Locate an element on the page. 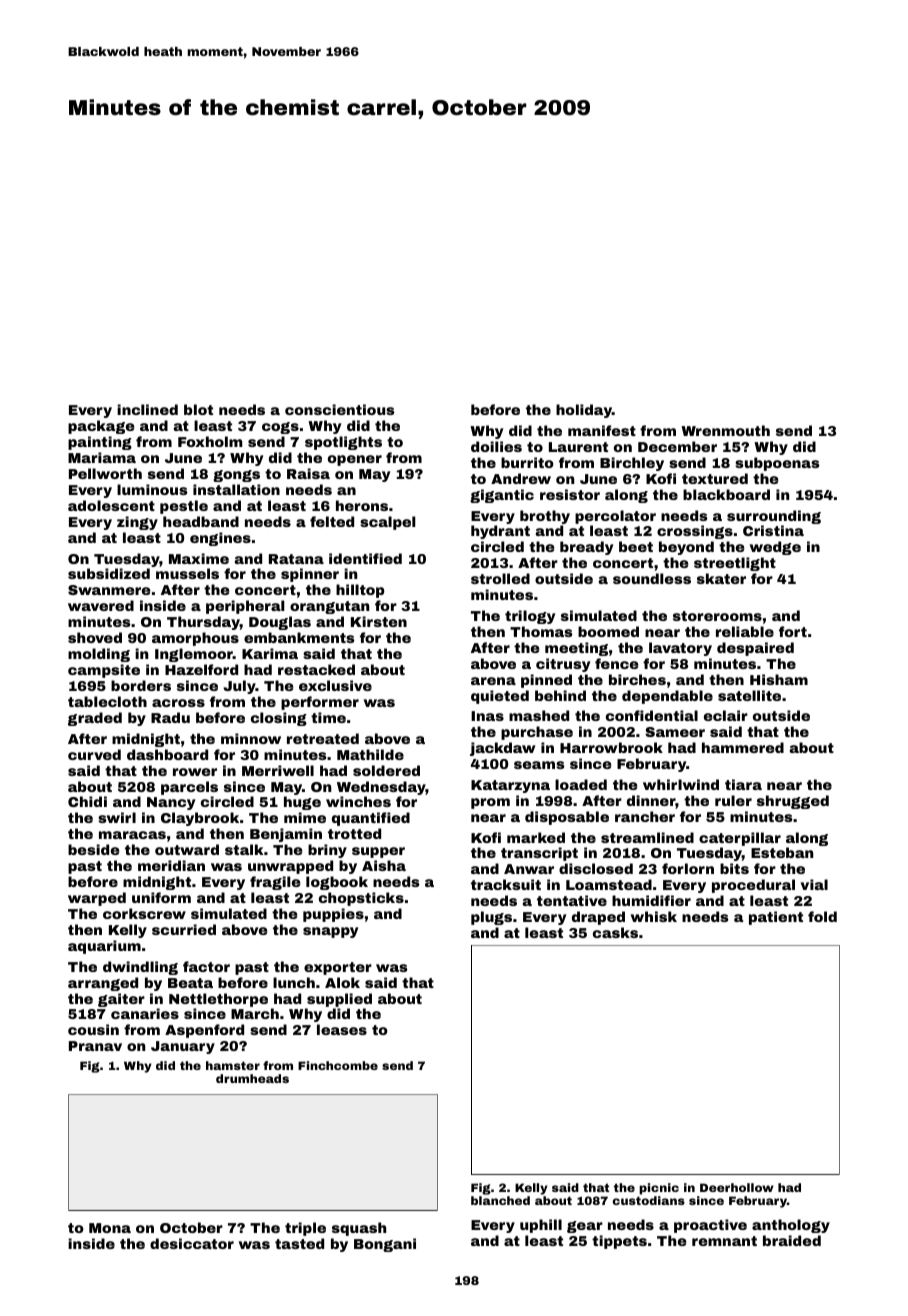  gear is located at coordinates (585, 1227).
